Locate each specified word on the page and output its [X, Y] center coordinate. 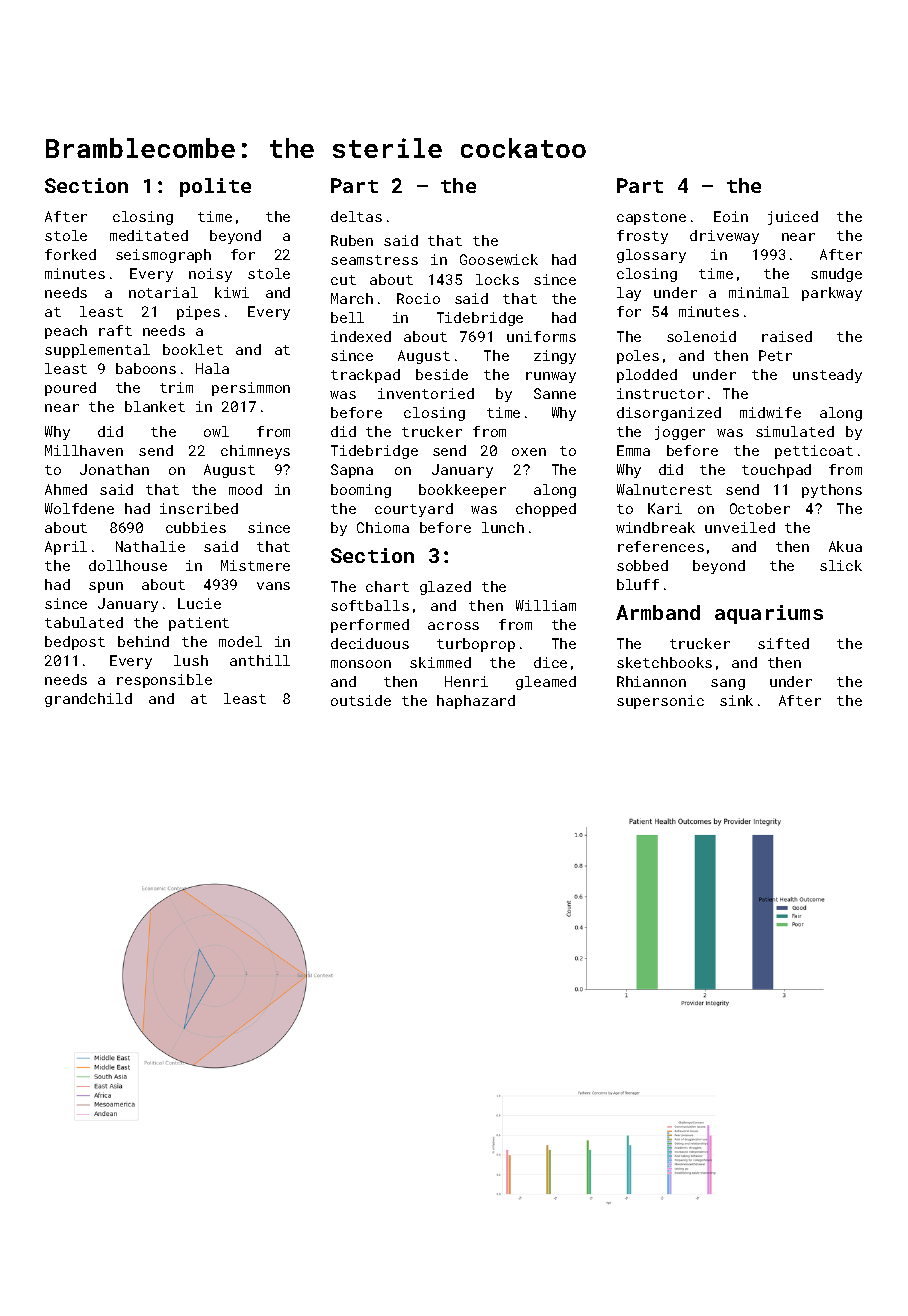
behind [143, 641]
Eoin [731, 216]
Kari [665, 508]
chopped [546, 510]
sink [736, 700]
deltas [356, 216]
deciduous [370, 643]
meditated [149, 235]
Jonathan [114, 469]
